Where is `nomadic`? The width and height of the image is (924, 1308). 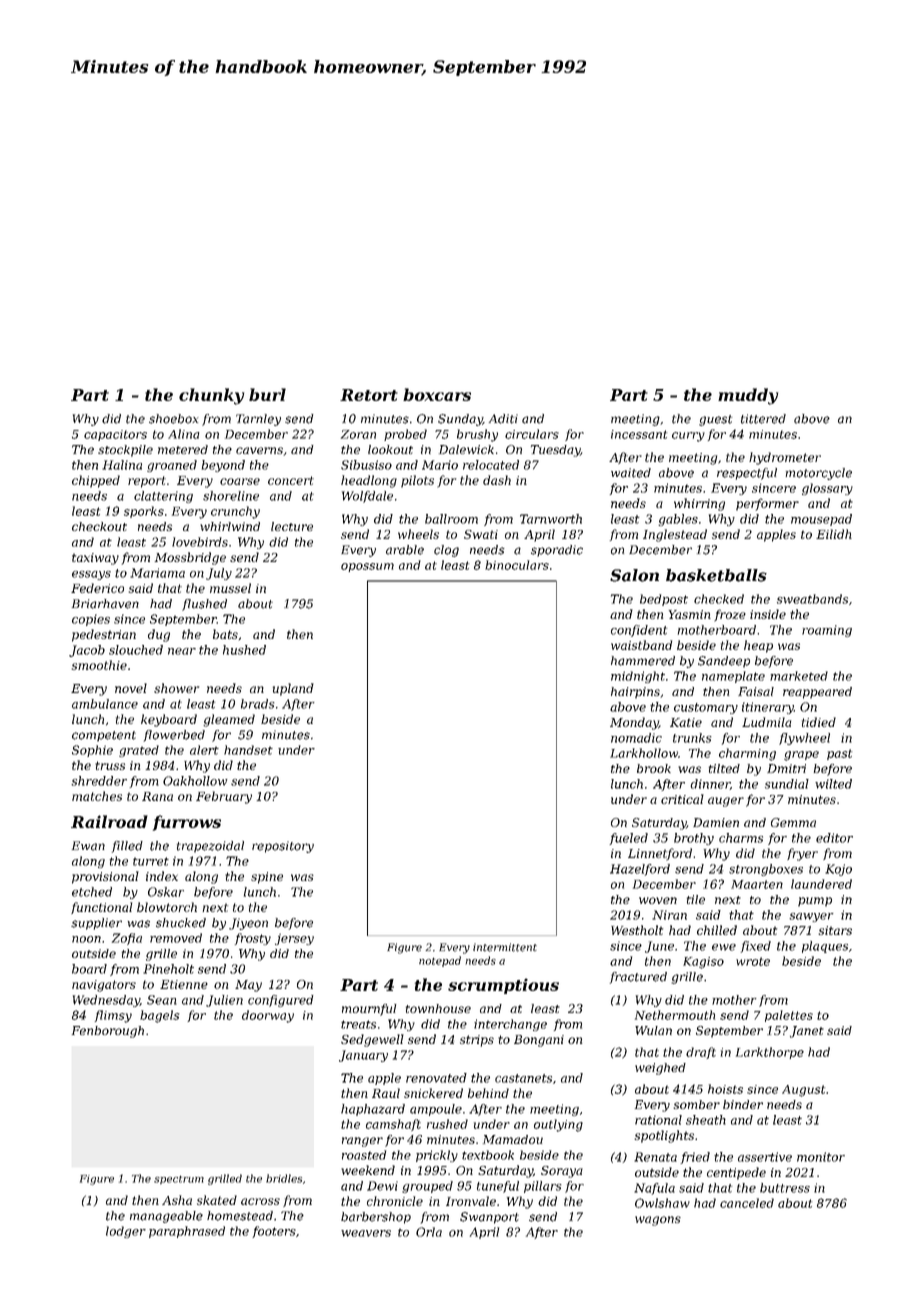
nomadic is located at coordinates (636, 738).
